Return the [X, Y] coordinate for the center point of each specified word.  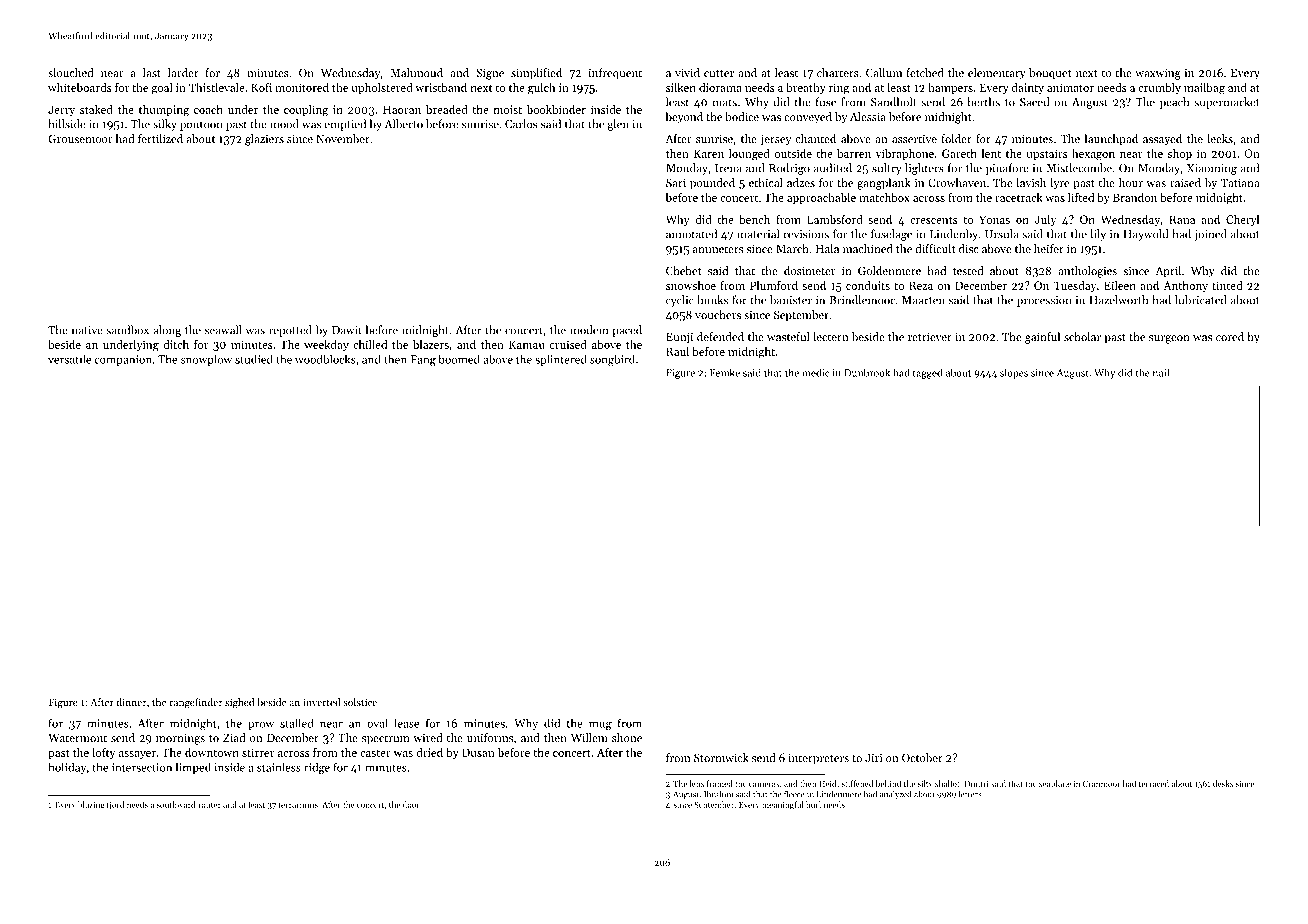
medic [816, 372]
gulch [541, 89]
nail [1161, 372]
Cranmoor [1101, 783]
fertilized [160, 138]
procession [1044, 301]
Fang [423, 360]
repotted [290, 331]
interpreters [818, 759]
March [792, 248]
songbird [612, 360]
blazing [91, 805]
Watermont [77, 738]
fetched [925, 72]
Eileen [1120, 285]
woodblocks [325, 359]
